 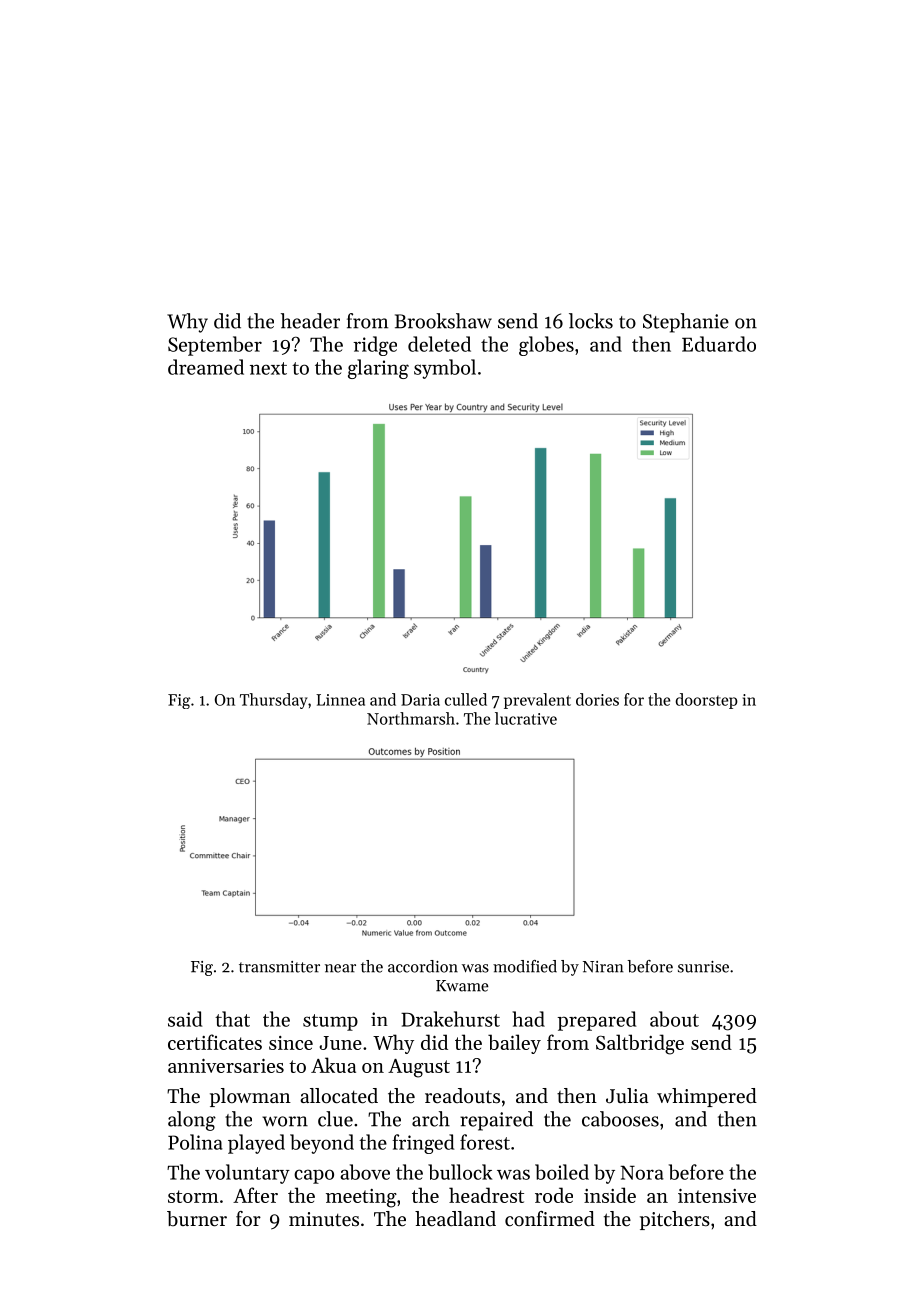 What do you see at coordinates (411, 718) in the screenshot?
I see `Northmarsh` at bounding box center [411, 718].
